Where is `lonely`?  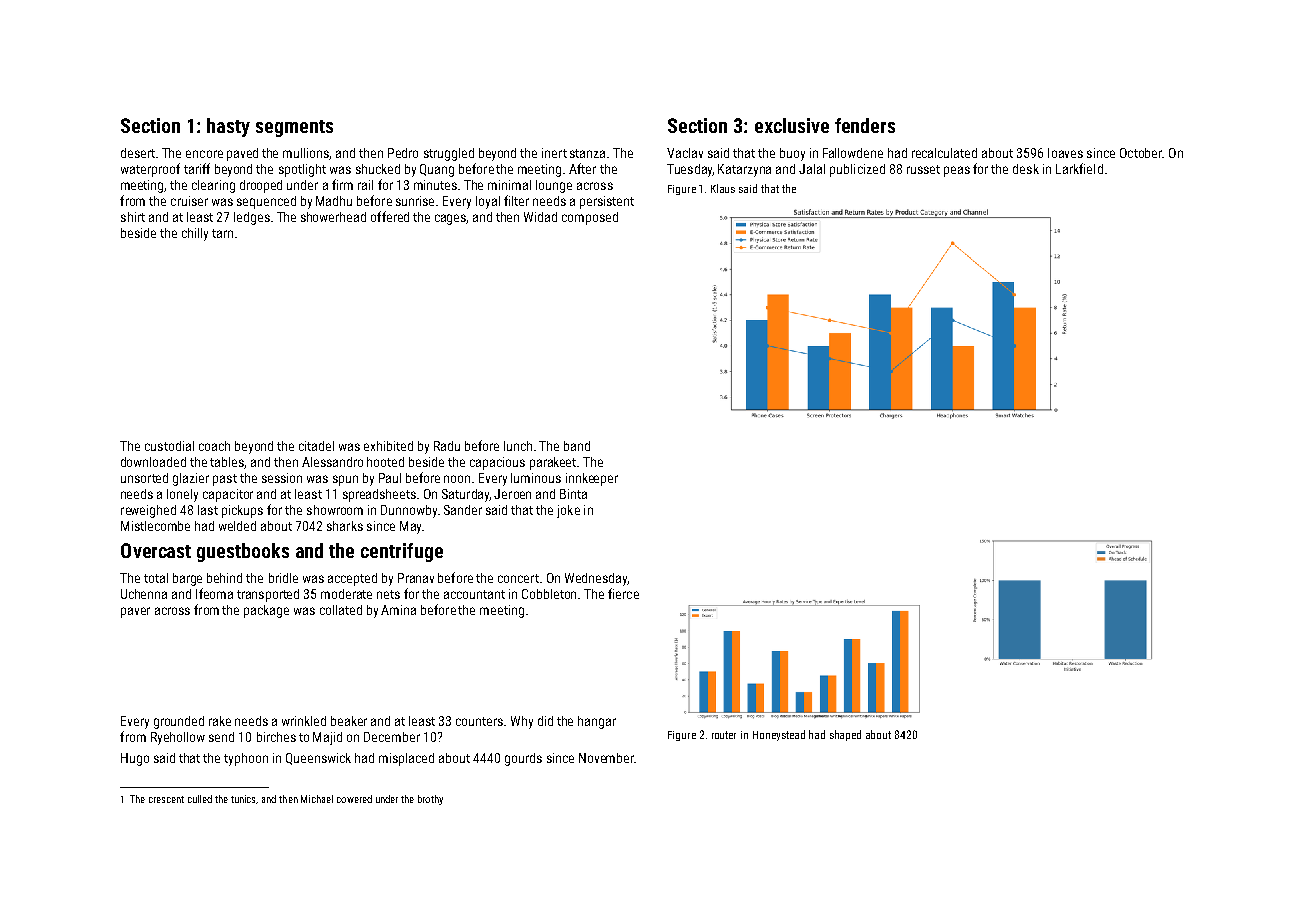
lonely is located at coordinates (182, 495).
